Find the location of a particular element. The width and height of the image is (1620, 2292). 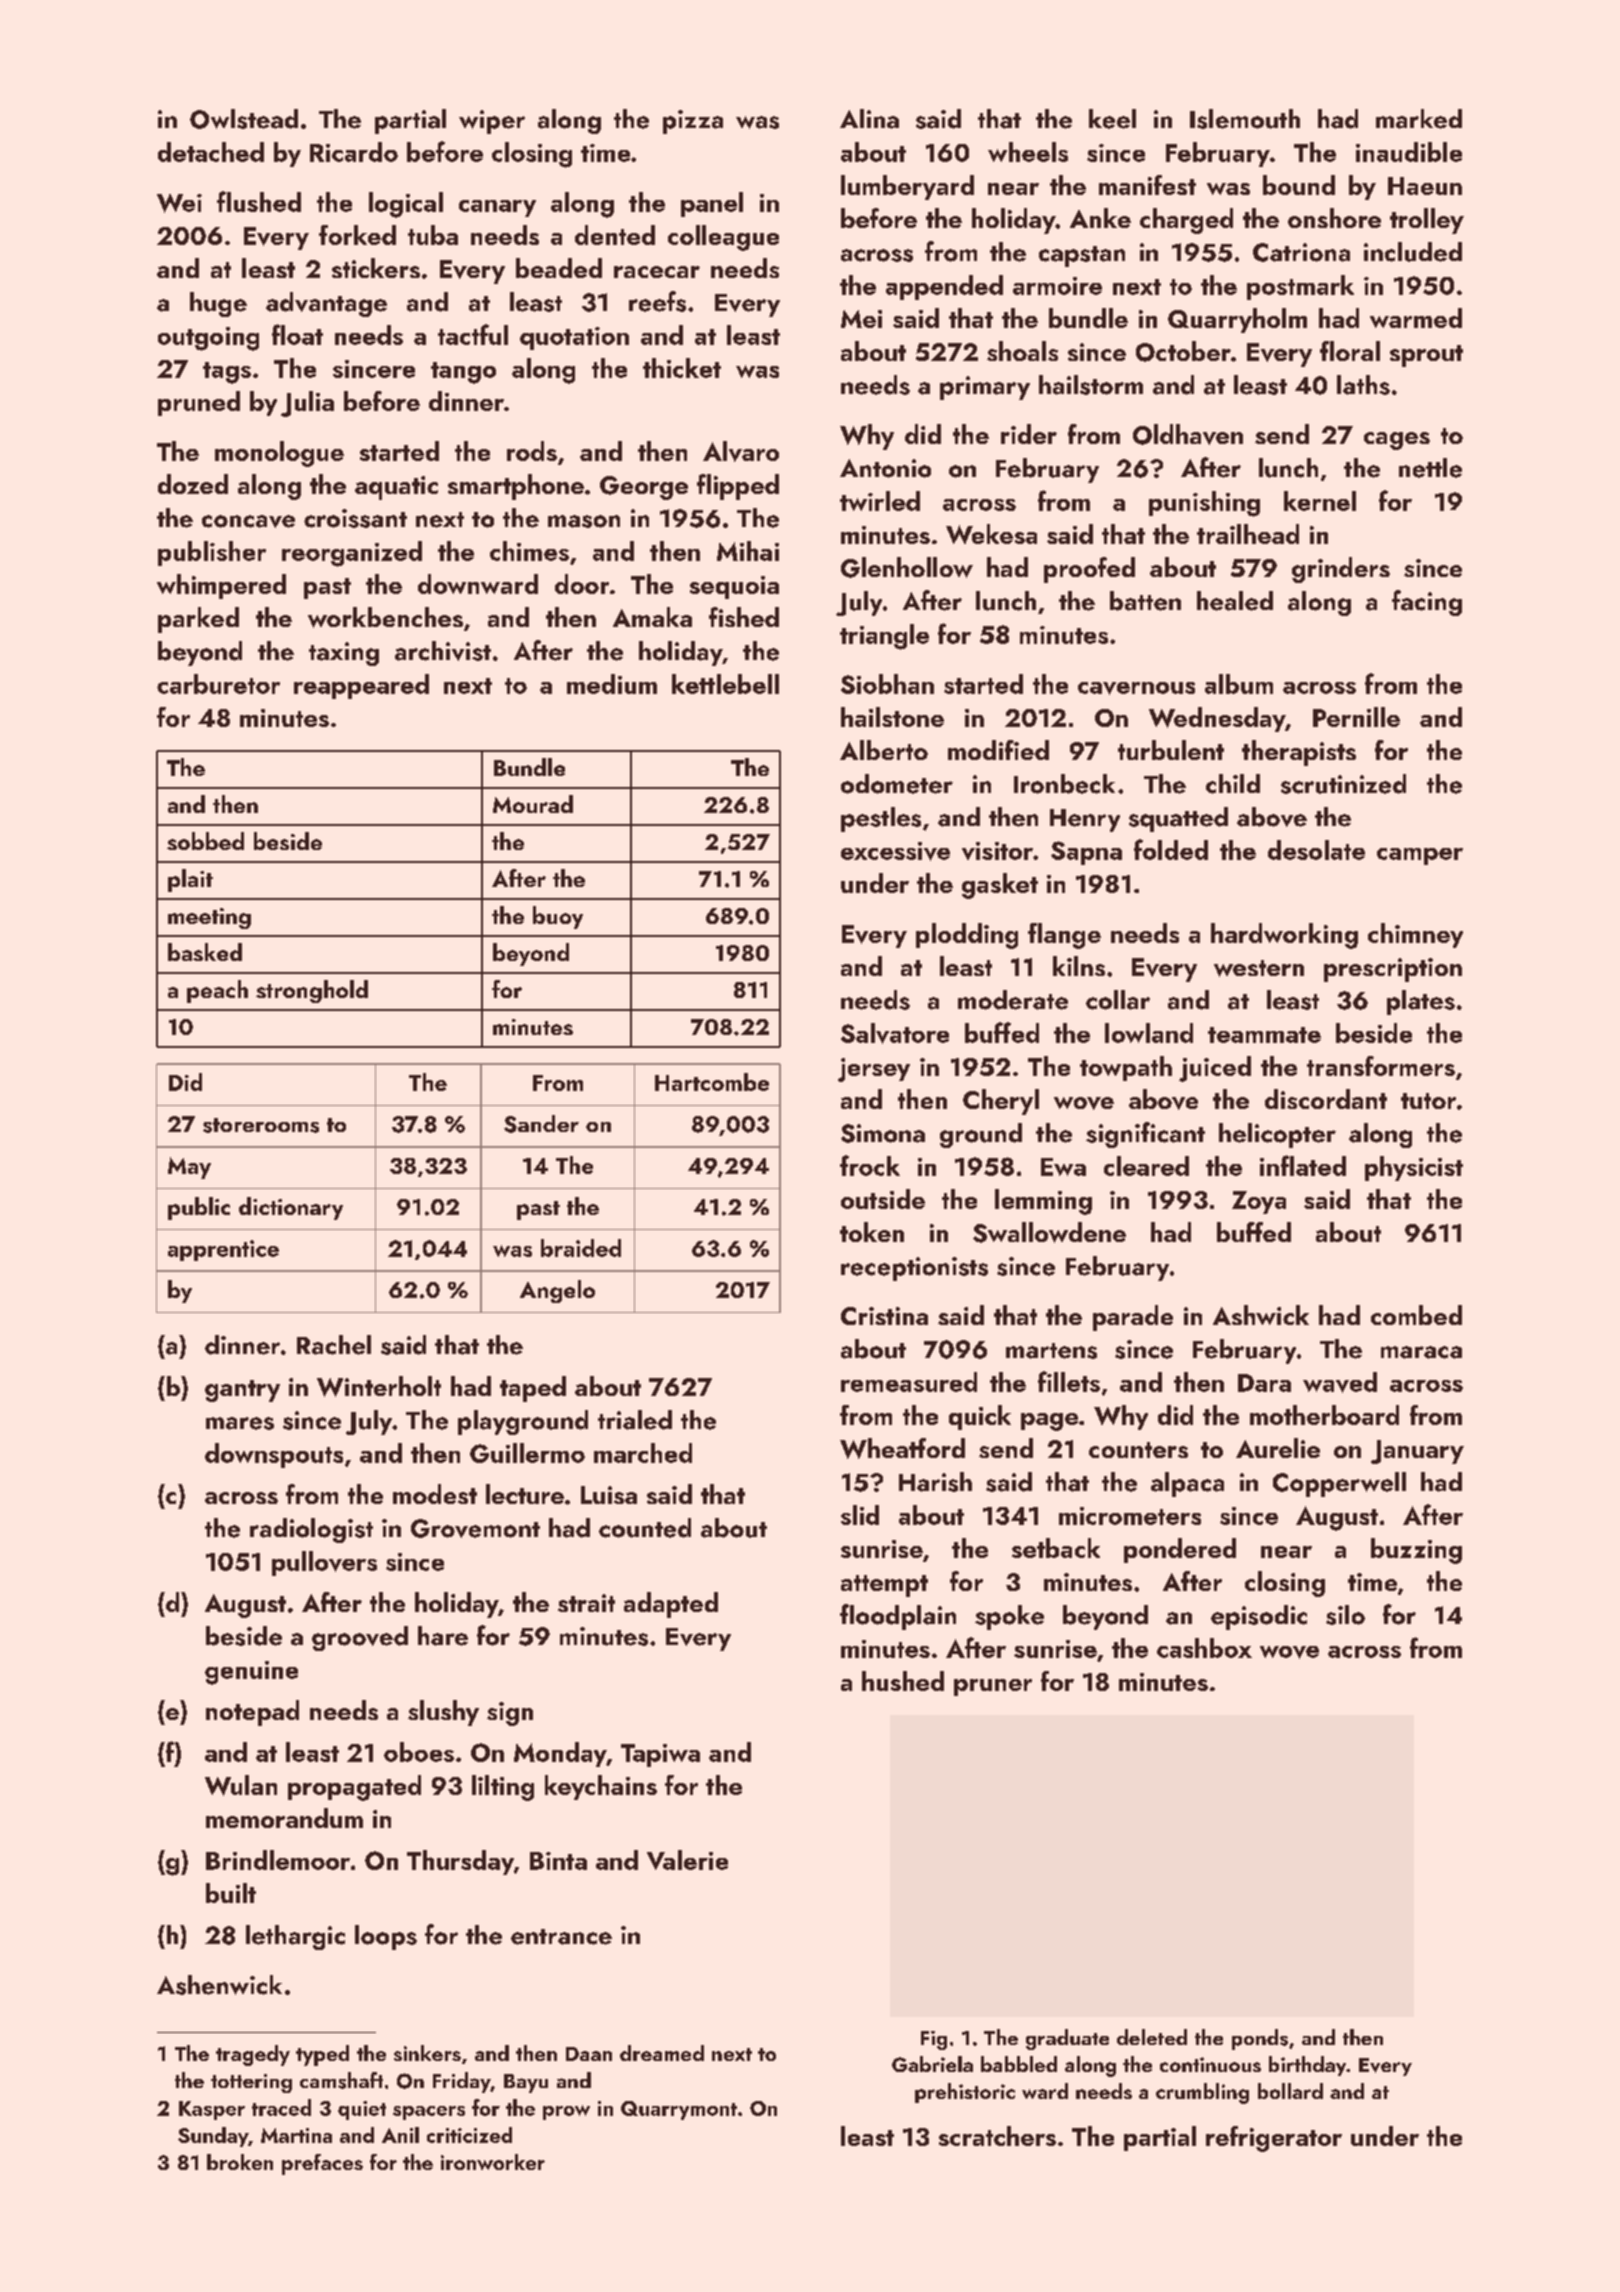

stronghold is located at coordinates (312, 991).
